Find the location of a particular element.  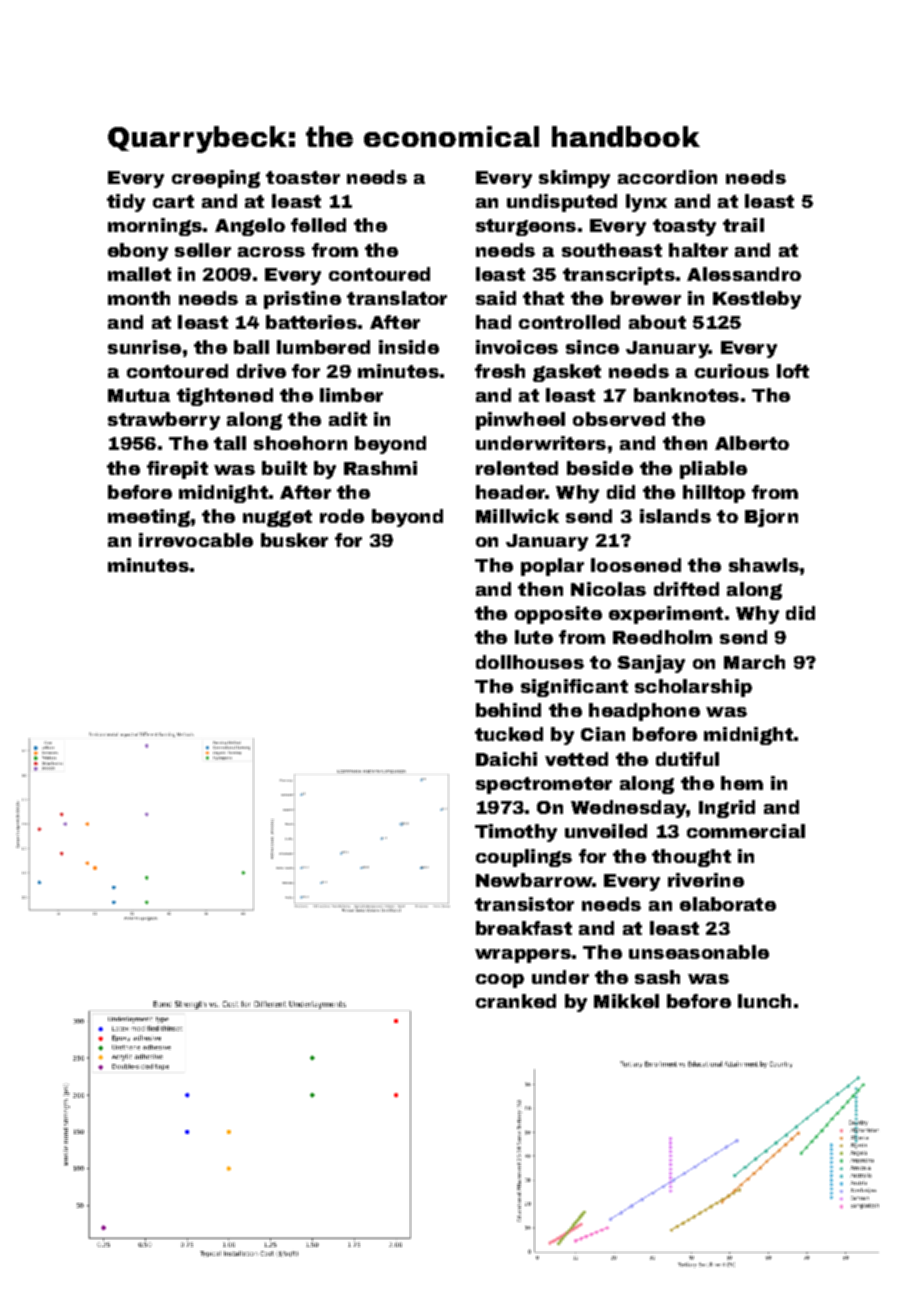

irrevocable is located at coordinates (196, 540).
